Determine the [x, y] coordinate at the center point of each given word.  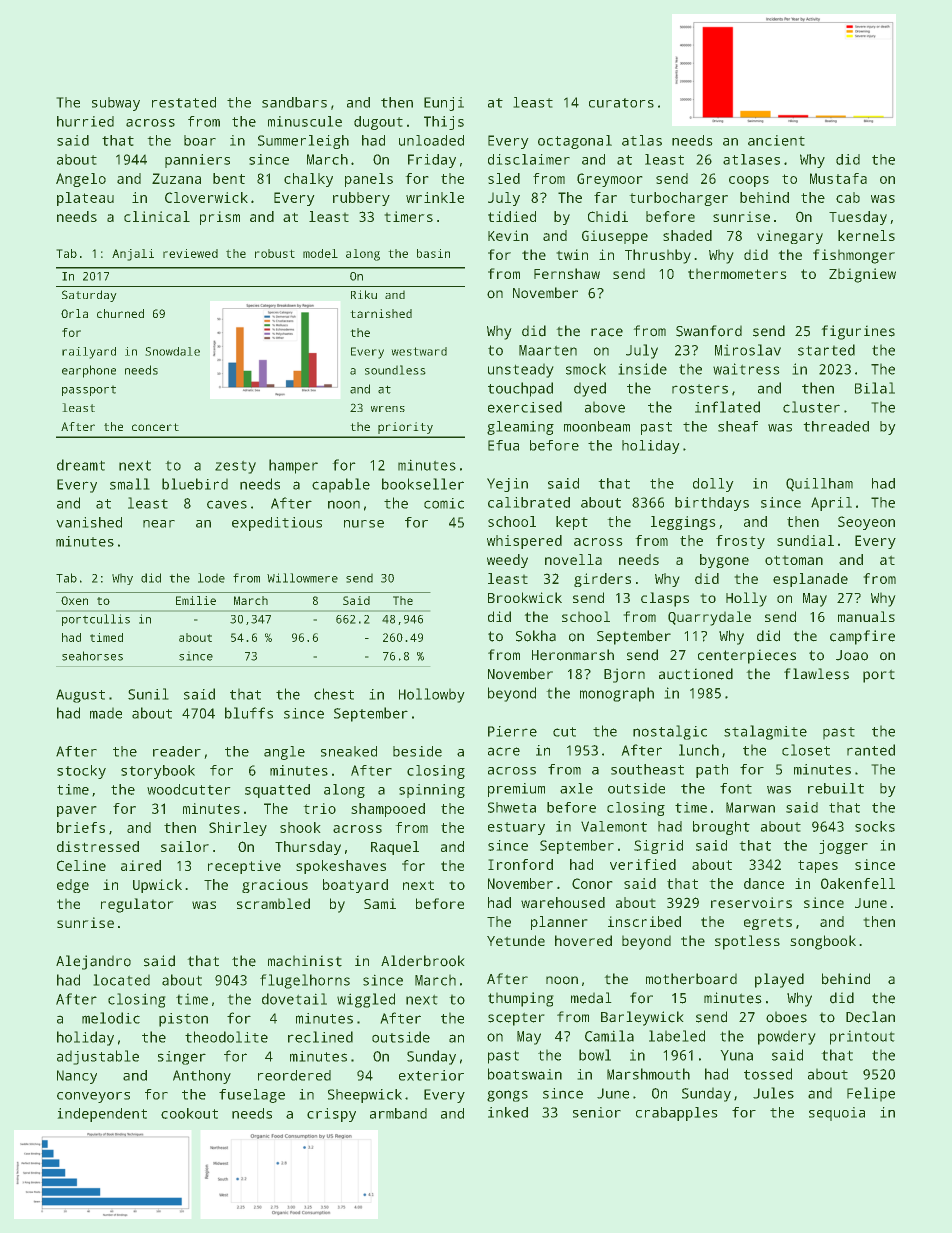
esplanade [810, 580]
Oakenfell [858, 883]
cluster [811, 407]
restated [184, 102]
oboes [786, 1017]
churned [120, 313]
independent [102, 1115]
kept [572, 523]
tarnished [381, 313]
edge [73, 886]
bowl [595, 1055]
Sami [380, 903]
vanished [89, 522]
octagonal [575, 142]
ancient [776, 140]
